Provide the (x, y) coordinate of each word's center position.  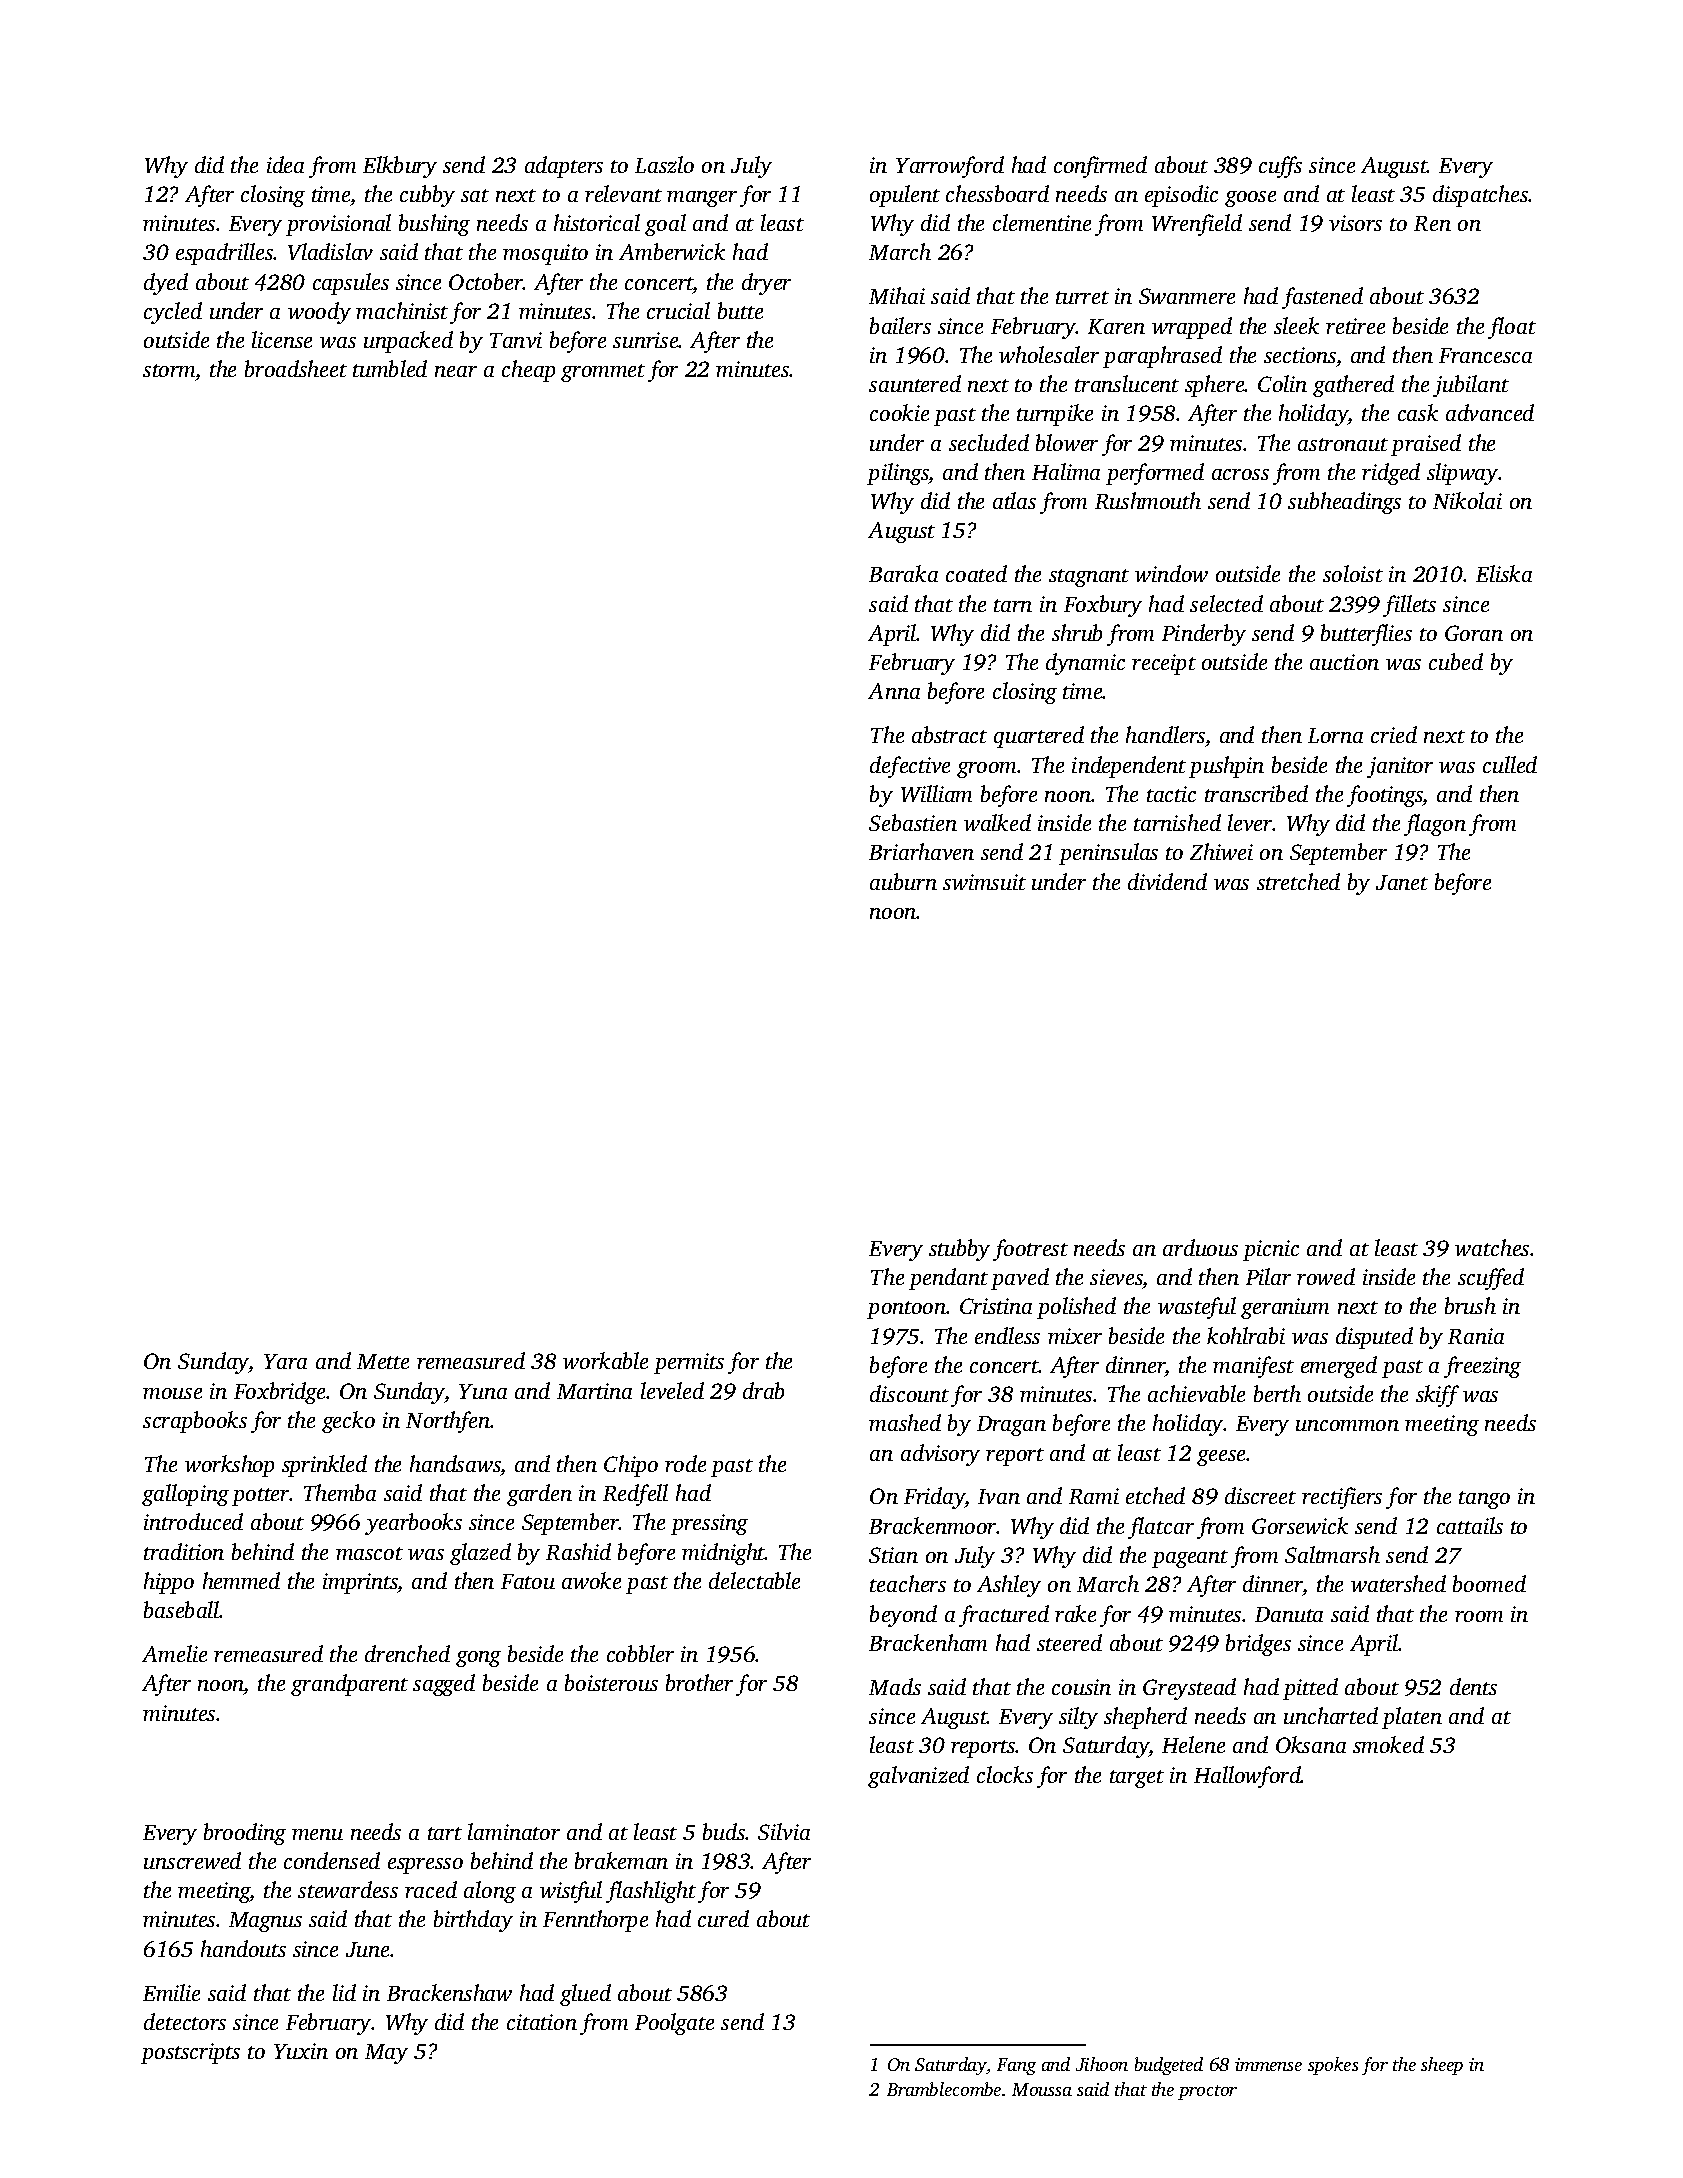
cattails (1470, 1525)
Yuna (483, 1391)
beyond (903, 1616)
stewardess (348, 1889)
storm (169, 372)
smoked (1388, 1744)
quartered (1039, 737)
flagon (1435, 825)
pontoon (907, 1310)
